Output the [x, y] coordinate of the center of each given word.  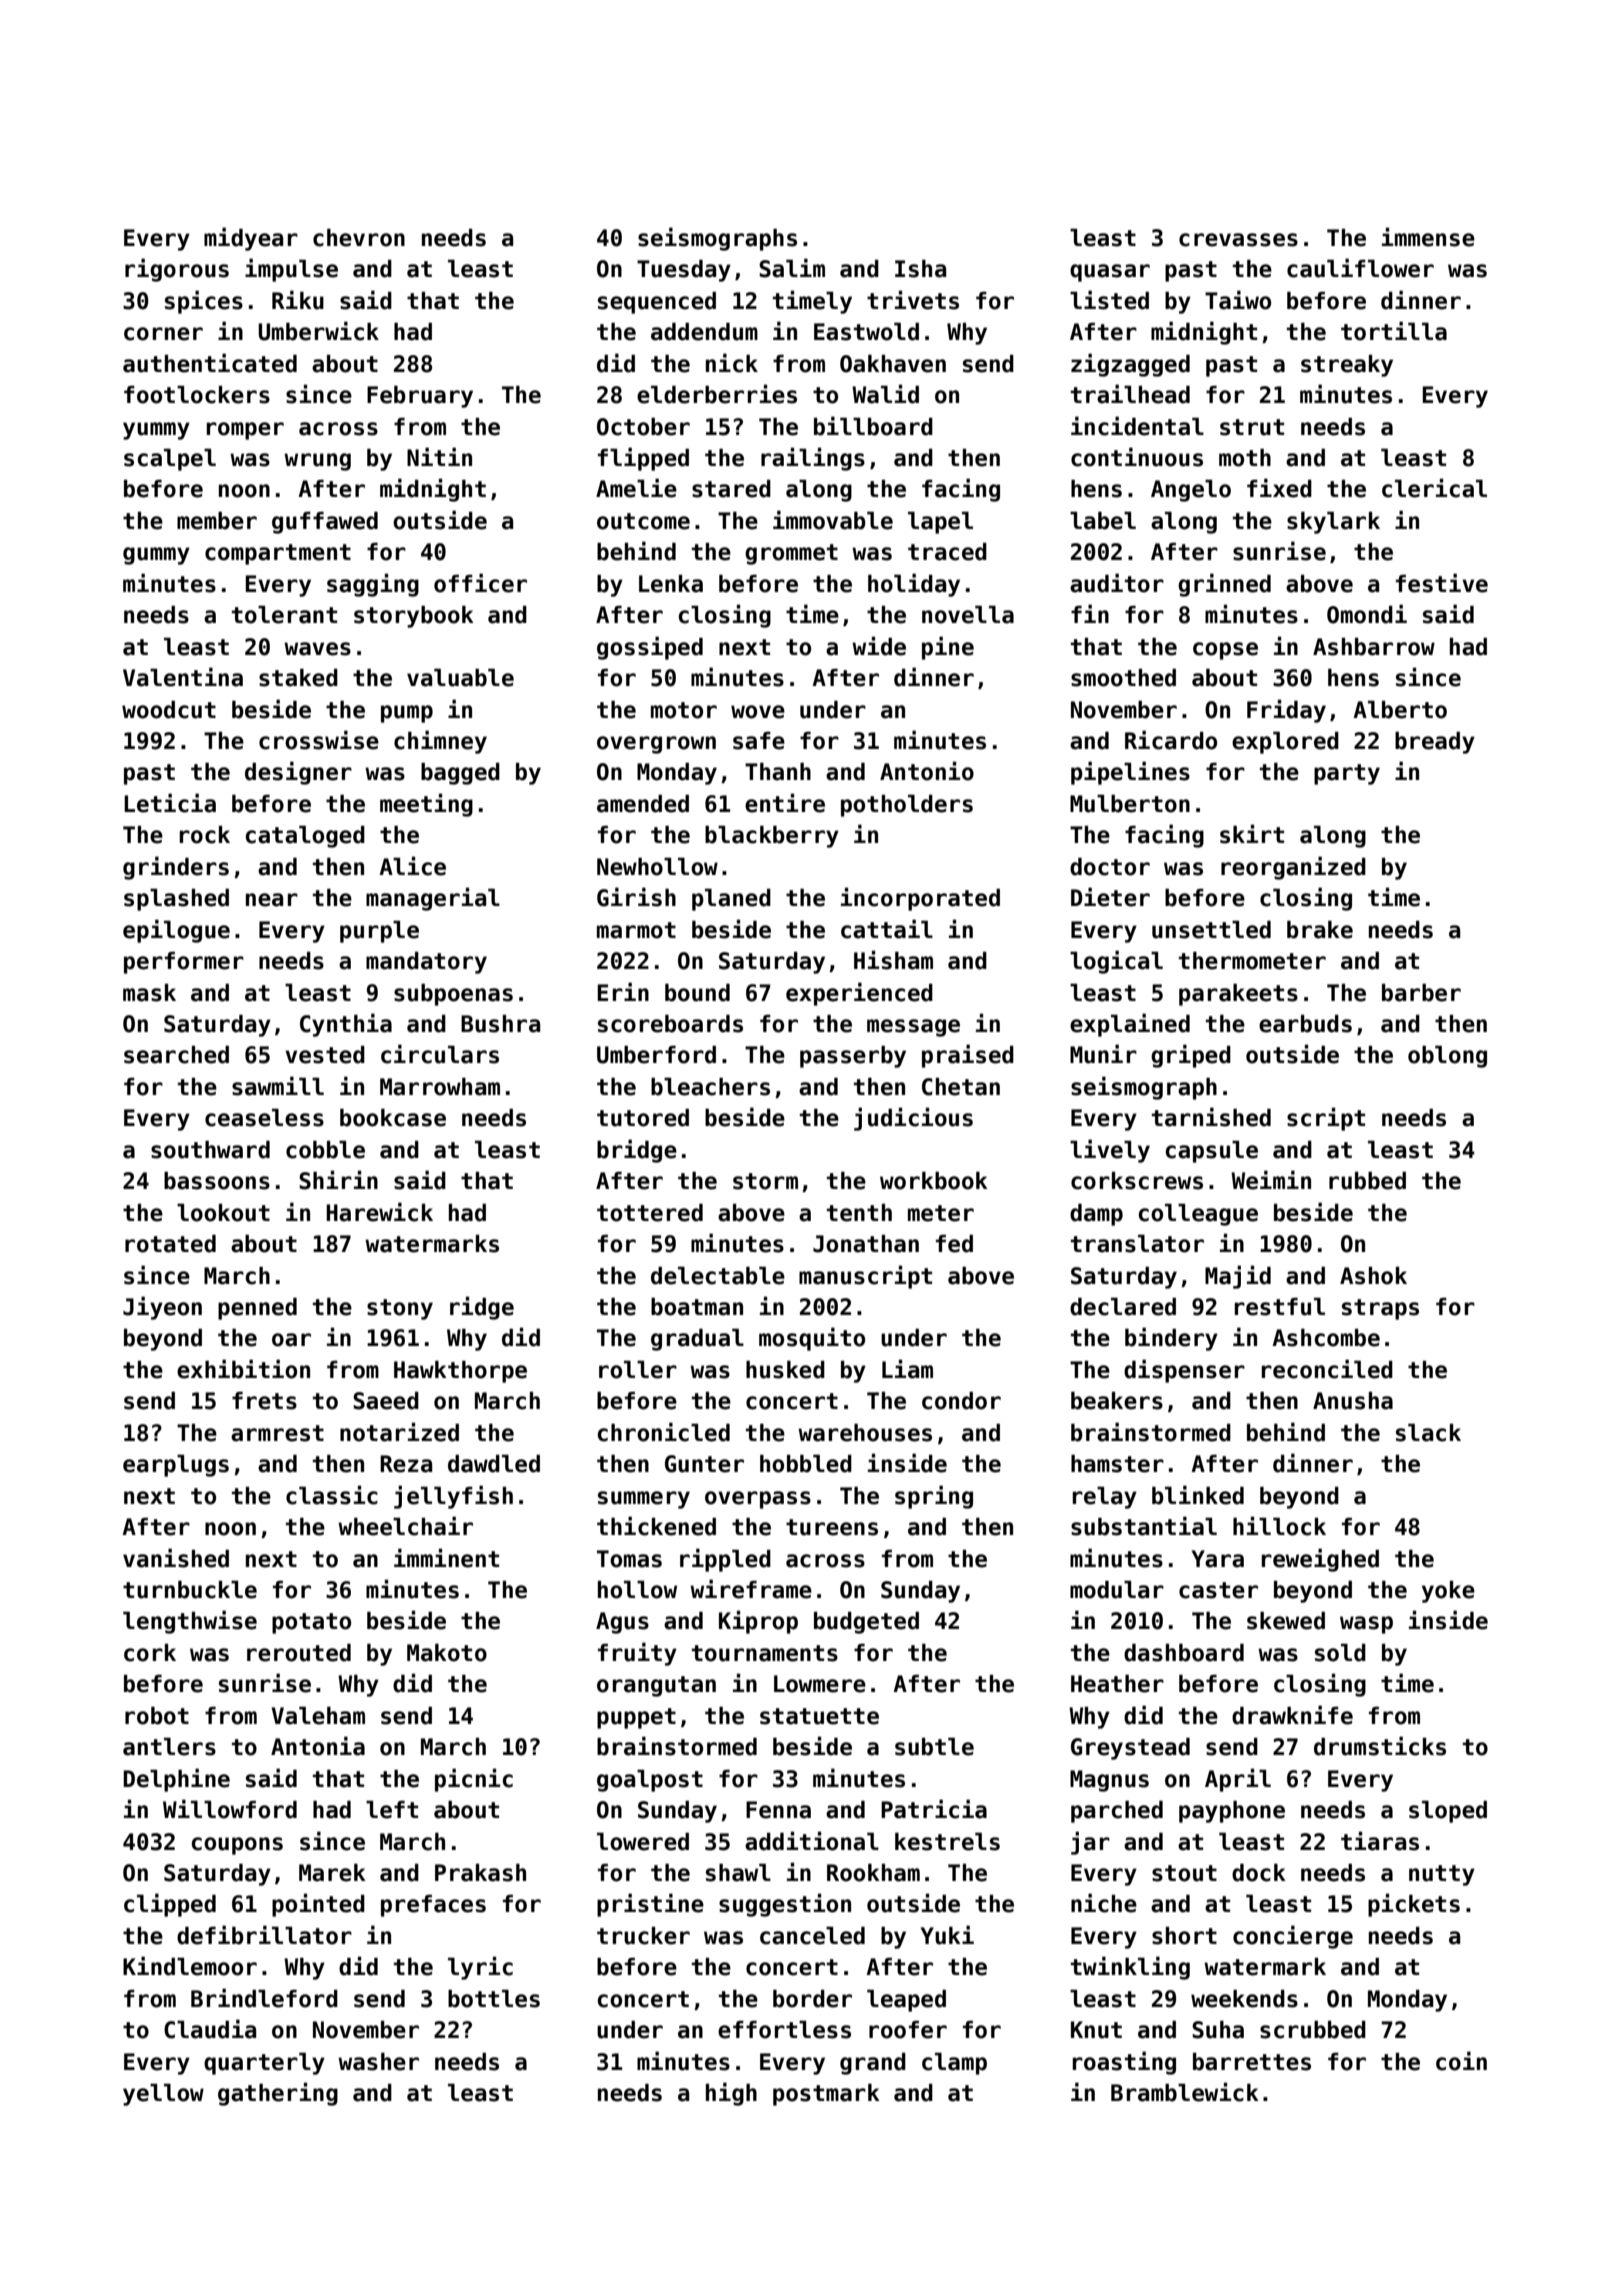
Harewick [379, 1212]
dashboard [1184, 1653]
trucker [643, 1936]
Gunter [704, 1464]
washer [378, 2062]
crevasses [1238, 240]
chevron [359, 238]
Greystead [1130, 1749]
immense [1428, 237]
